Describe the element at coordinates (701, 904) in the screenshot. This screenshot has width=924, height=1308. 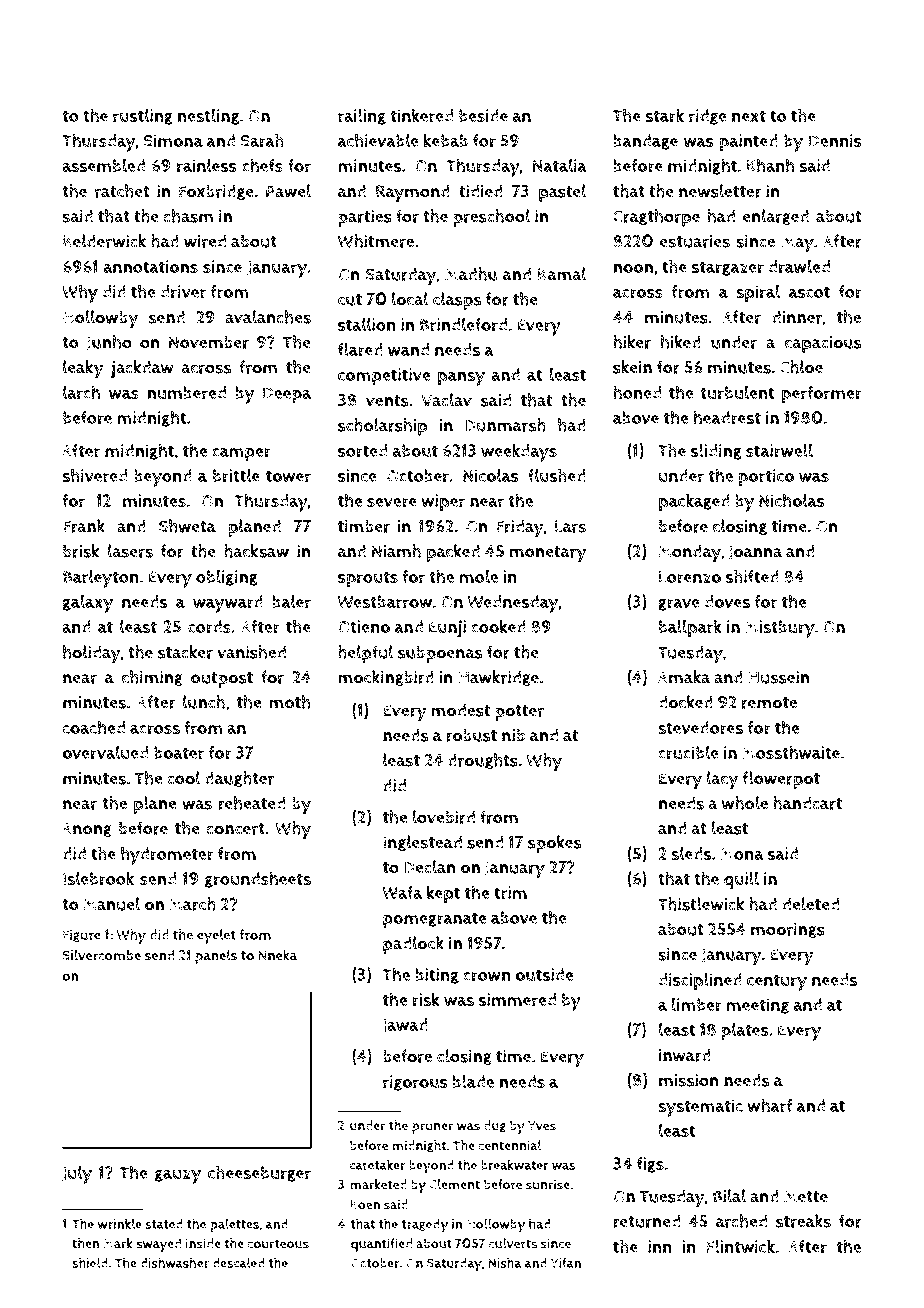
I see `Thistlewick` at that location.
